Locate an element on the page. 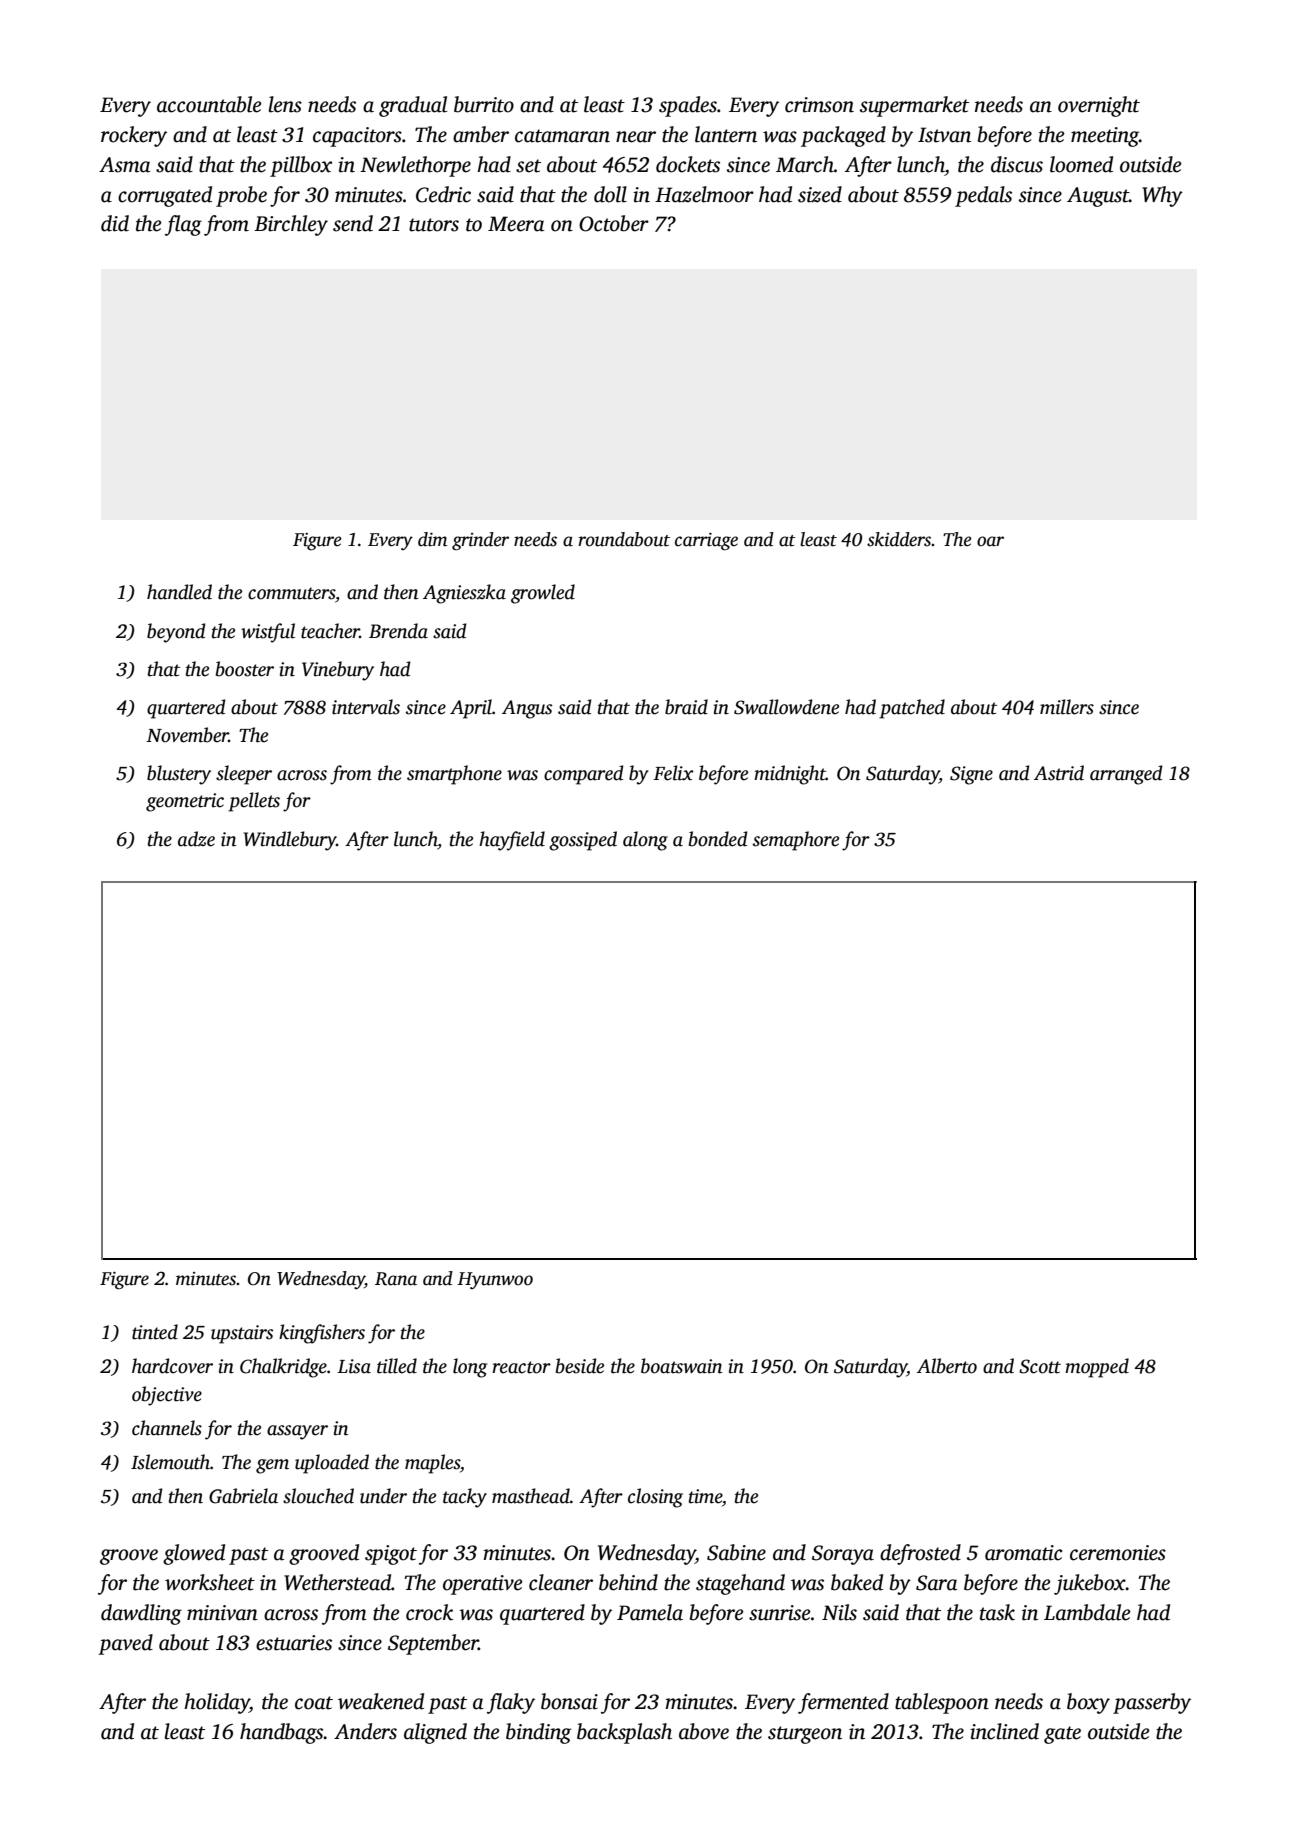  tinted is located at coordinates (155, 1332).
